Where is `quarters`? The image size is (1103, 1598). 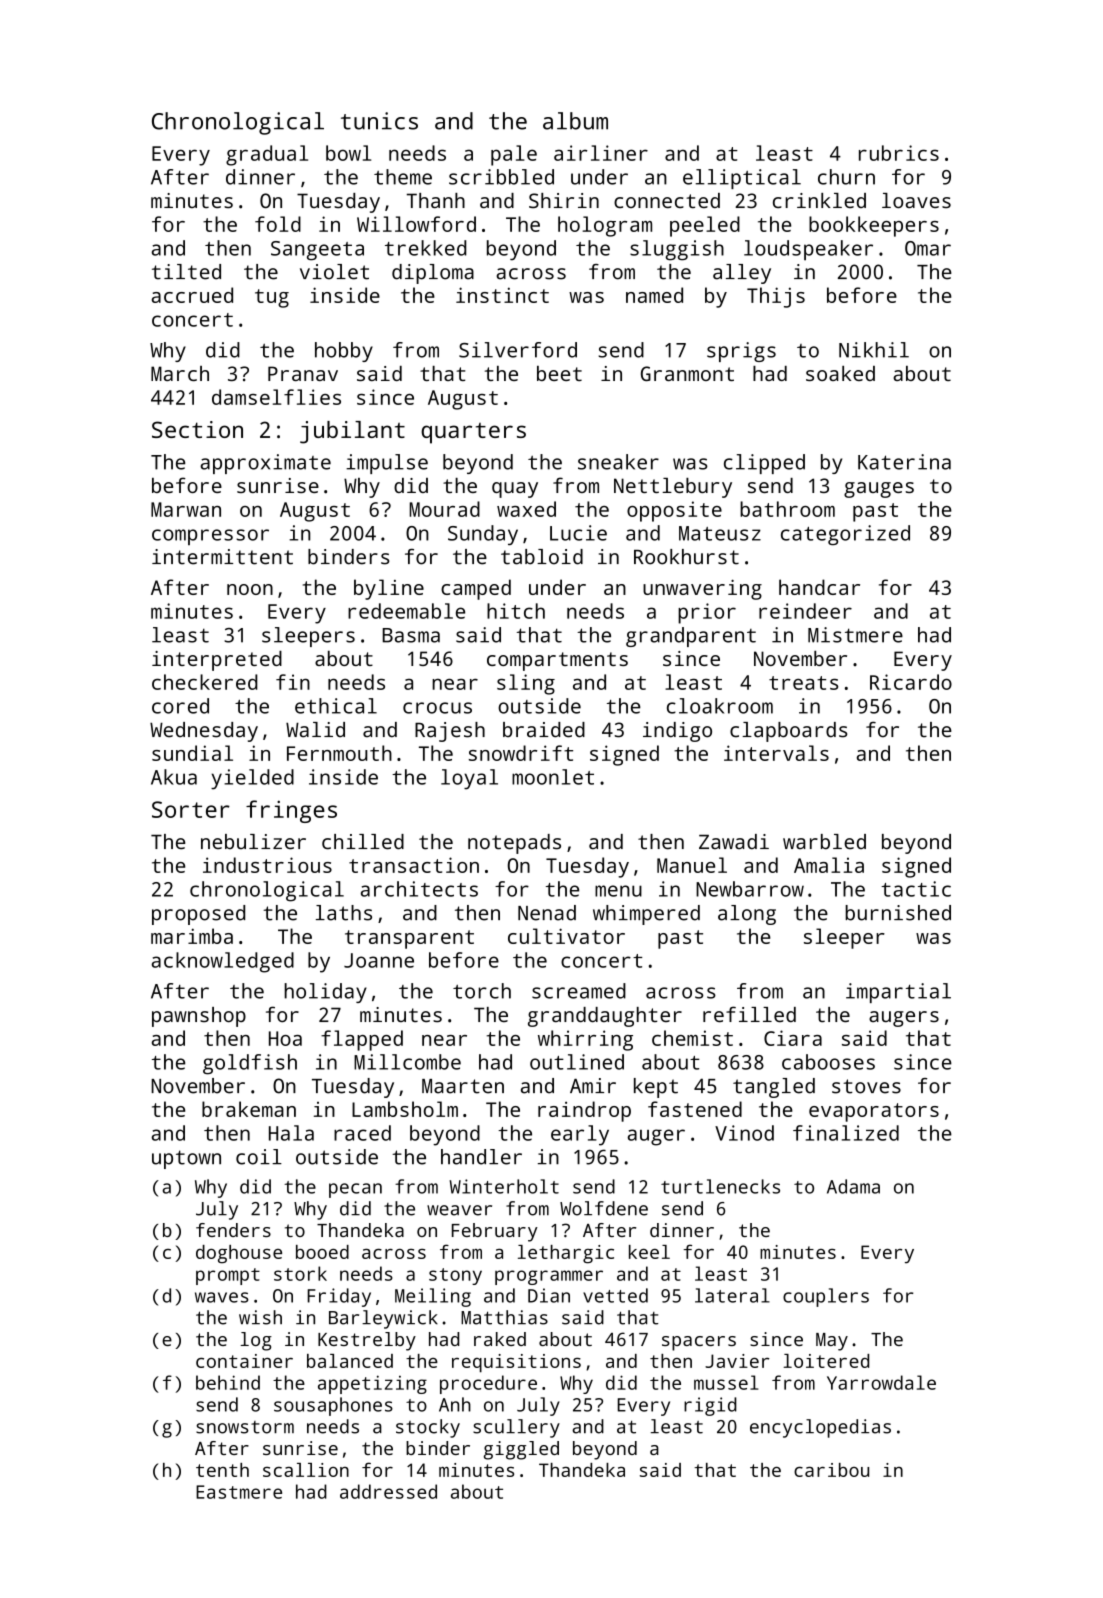 quarters is located at coordinates (473, 433).
